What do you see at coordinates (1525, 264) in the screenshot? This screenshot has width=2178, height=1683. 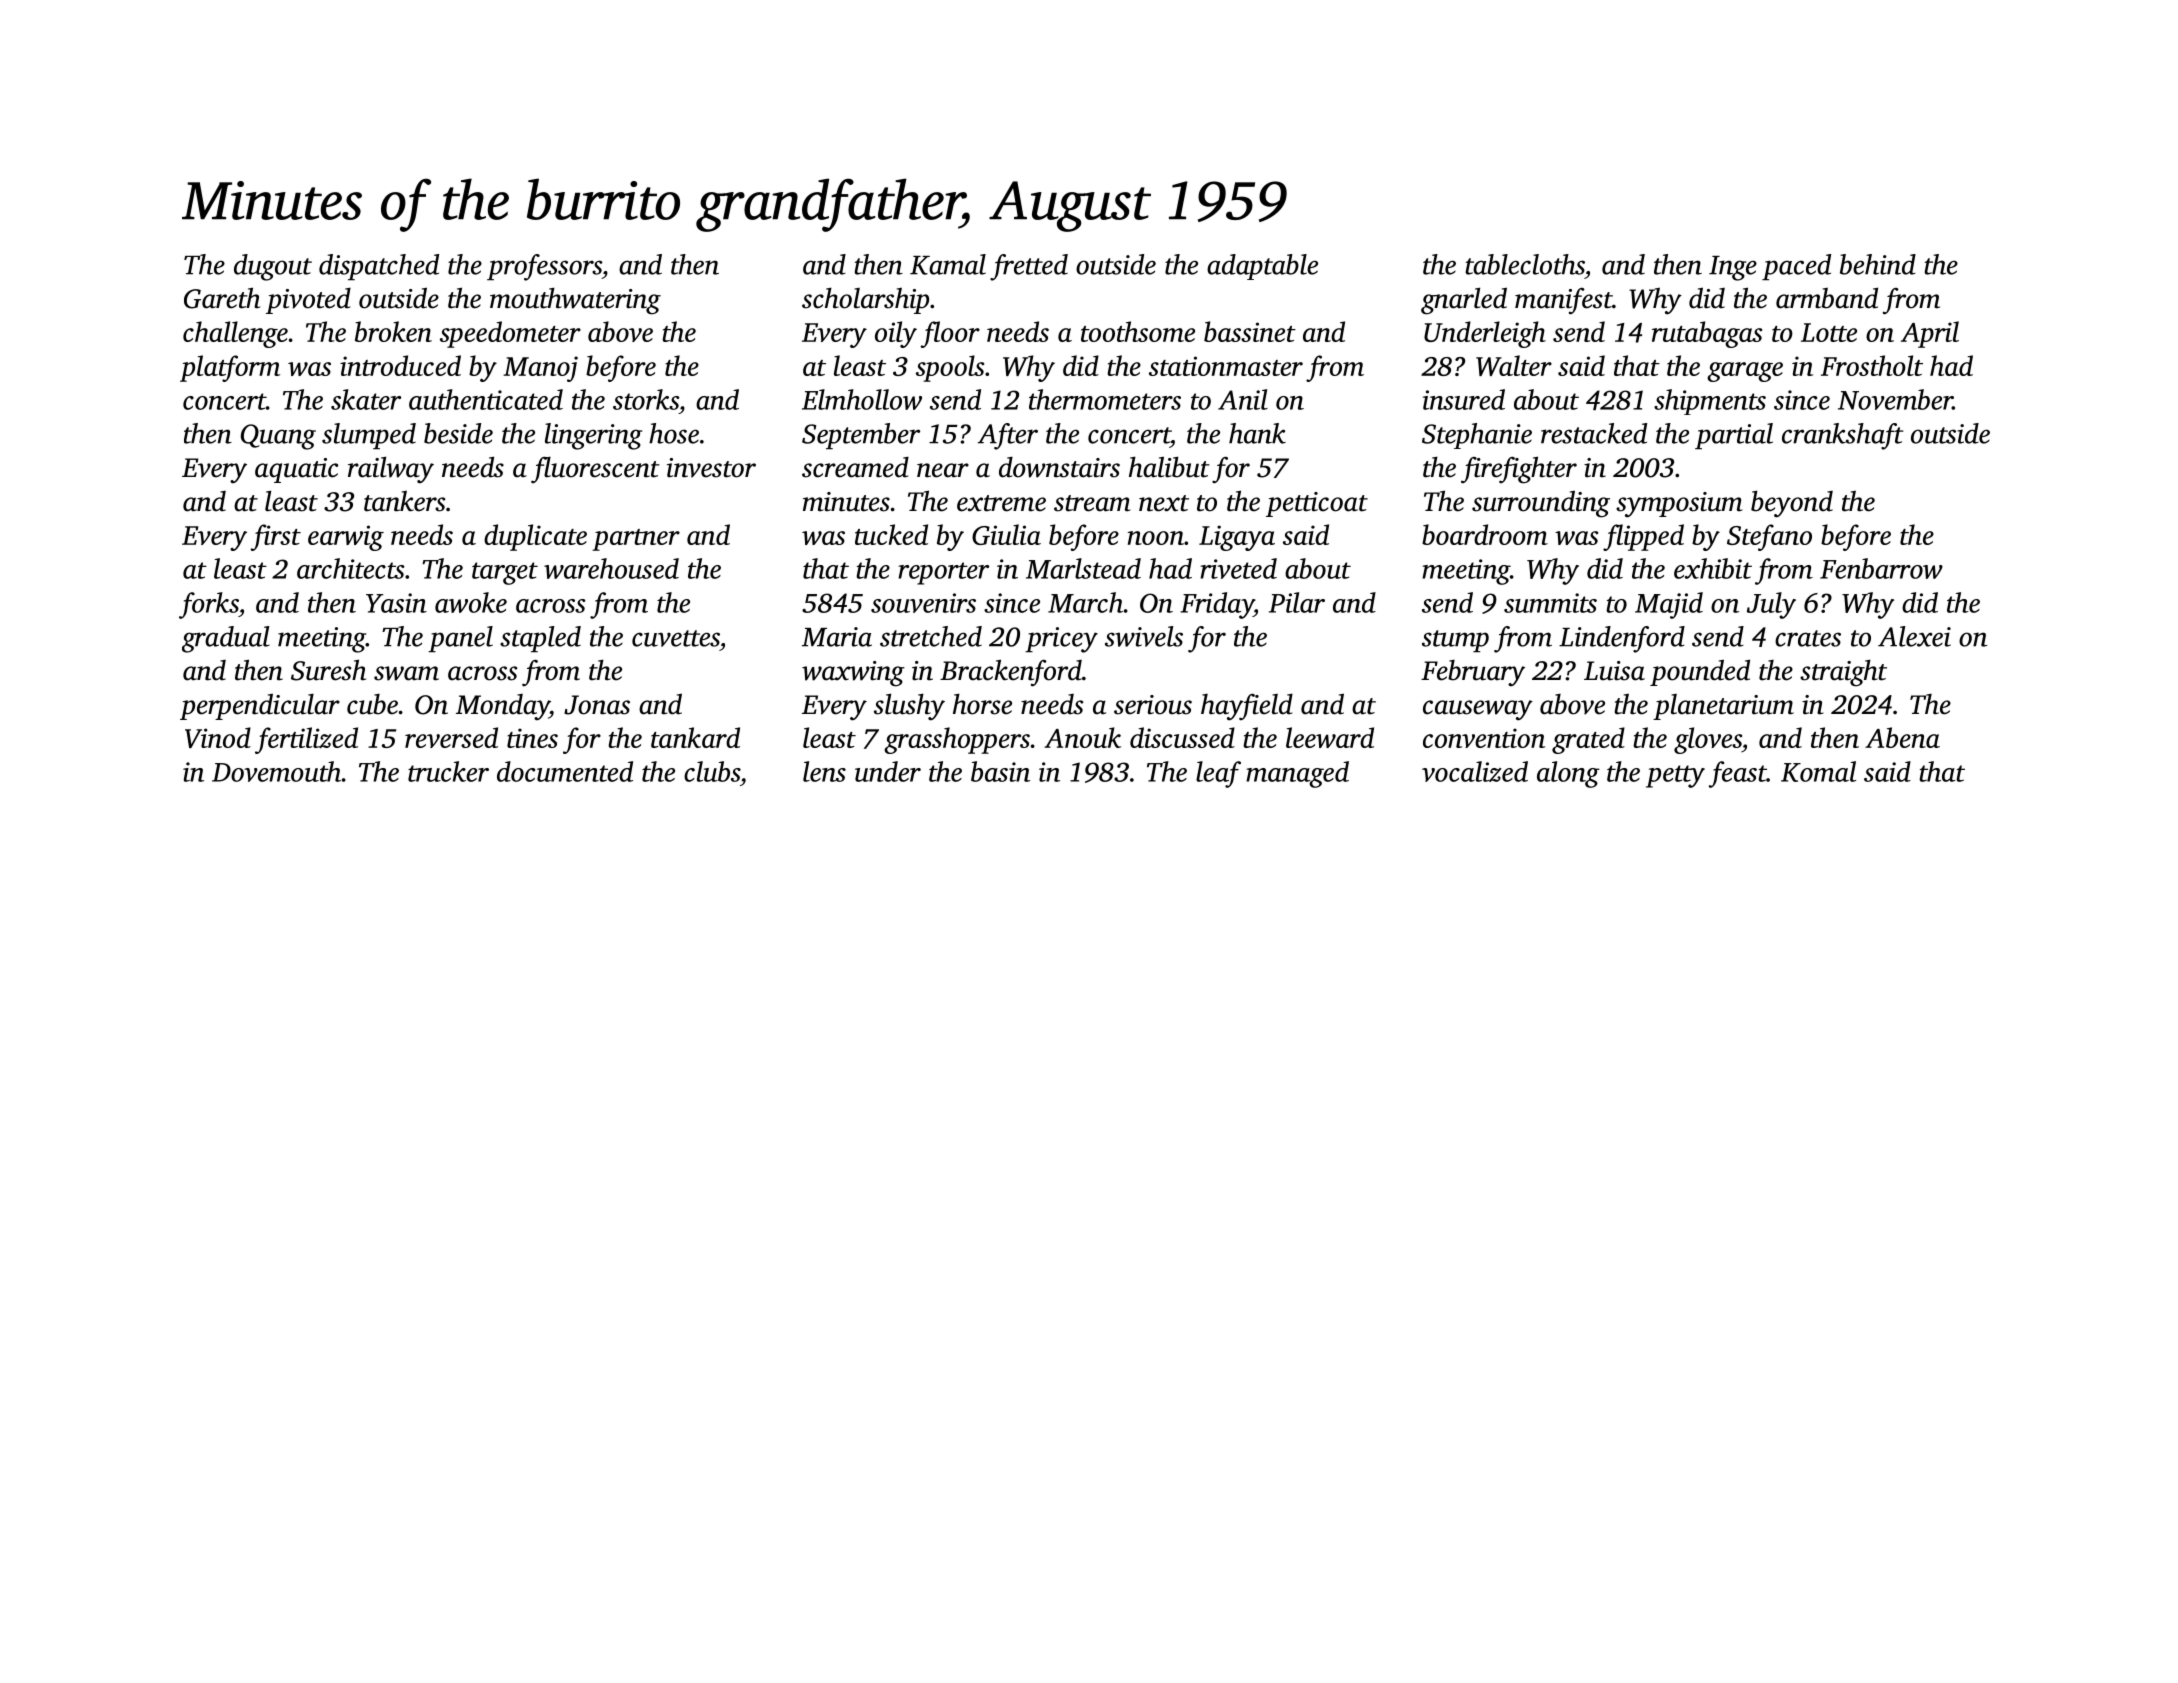 I see `tablecloths` at bounding box center [1525, 264].
